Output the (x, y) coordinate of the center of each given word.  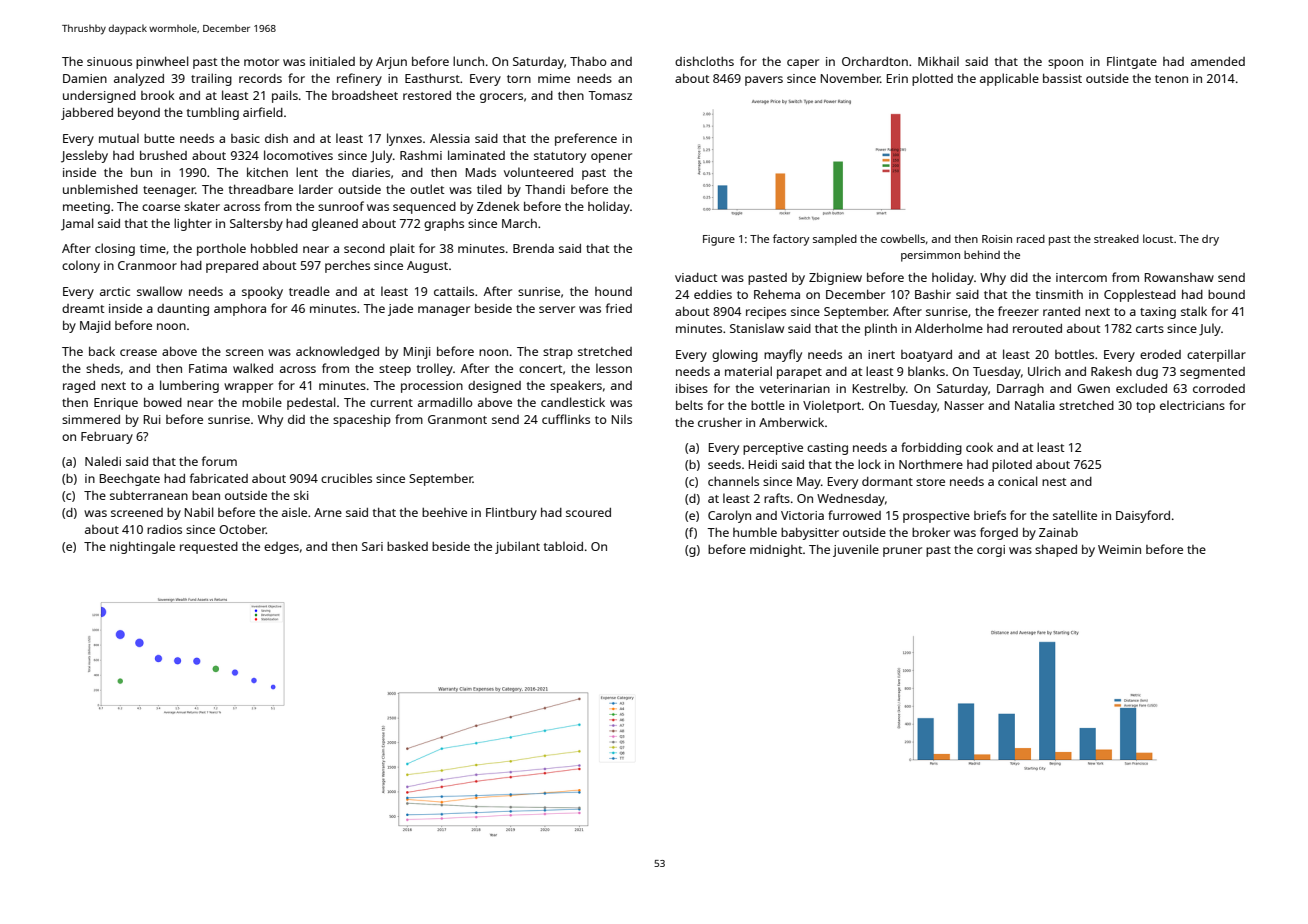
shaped (1056, 550)
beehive (444, 512)
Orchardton (875, 61)
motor (261, 62)
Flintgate (1132, 62)
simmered (91, 419)
